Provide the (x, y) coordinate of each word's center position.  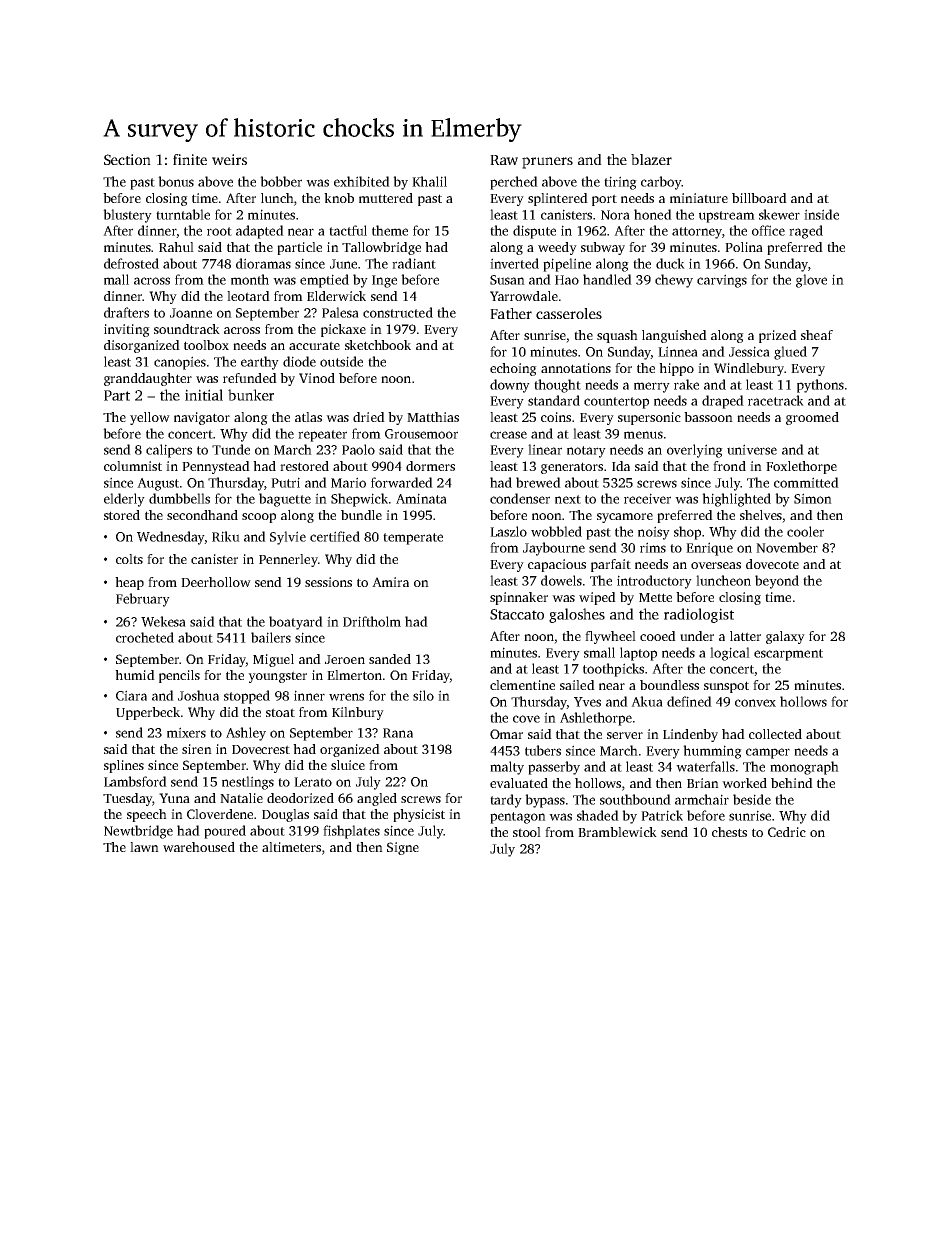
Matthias (433, 417)
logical (730, 654)
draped (723, 402)
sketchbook (378, 345)
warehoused (199, 847)
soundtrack (187, 329)
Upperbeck (148, 713)
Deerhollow (216, 582)
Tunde (231, 449)
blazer (651, 159)
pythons (820, 386)
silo (423, 695)
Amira (390, 582)
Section (127, 159)
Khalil (429, 181)
